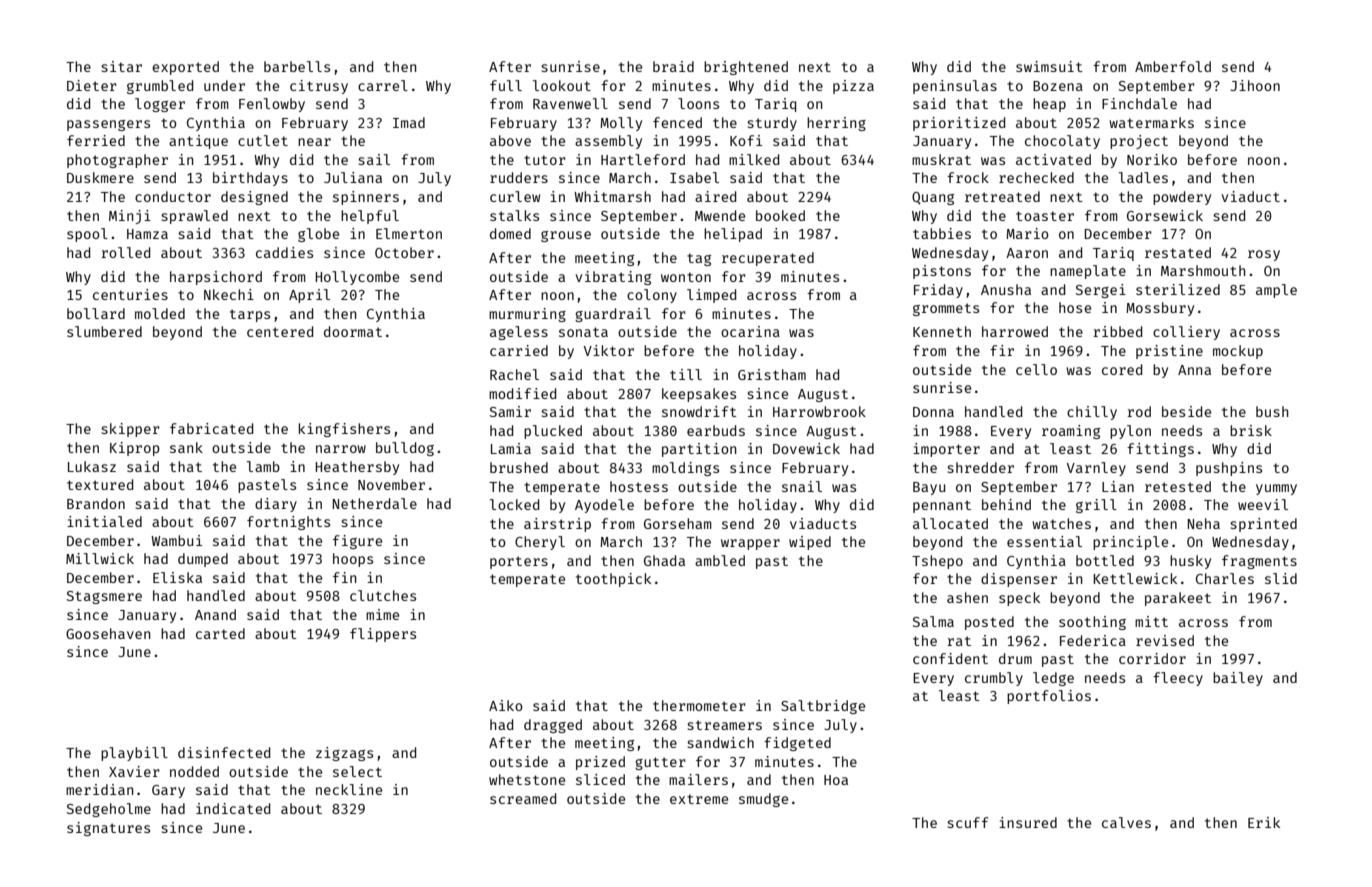  What do you see at coordinates (194, 771) in the image?
I see `nodded` at bounding box center [194, 771].
